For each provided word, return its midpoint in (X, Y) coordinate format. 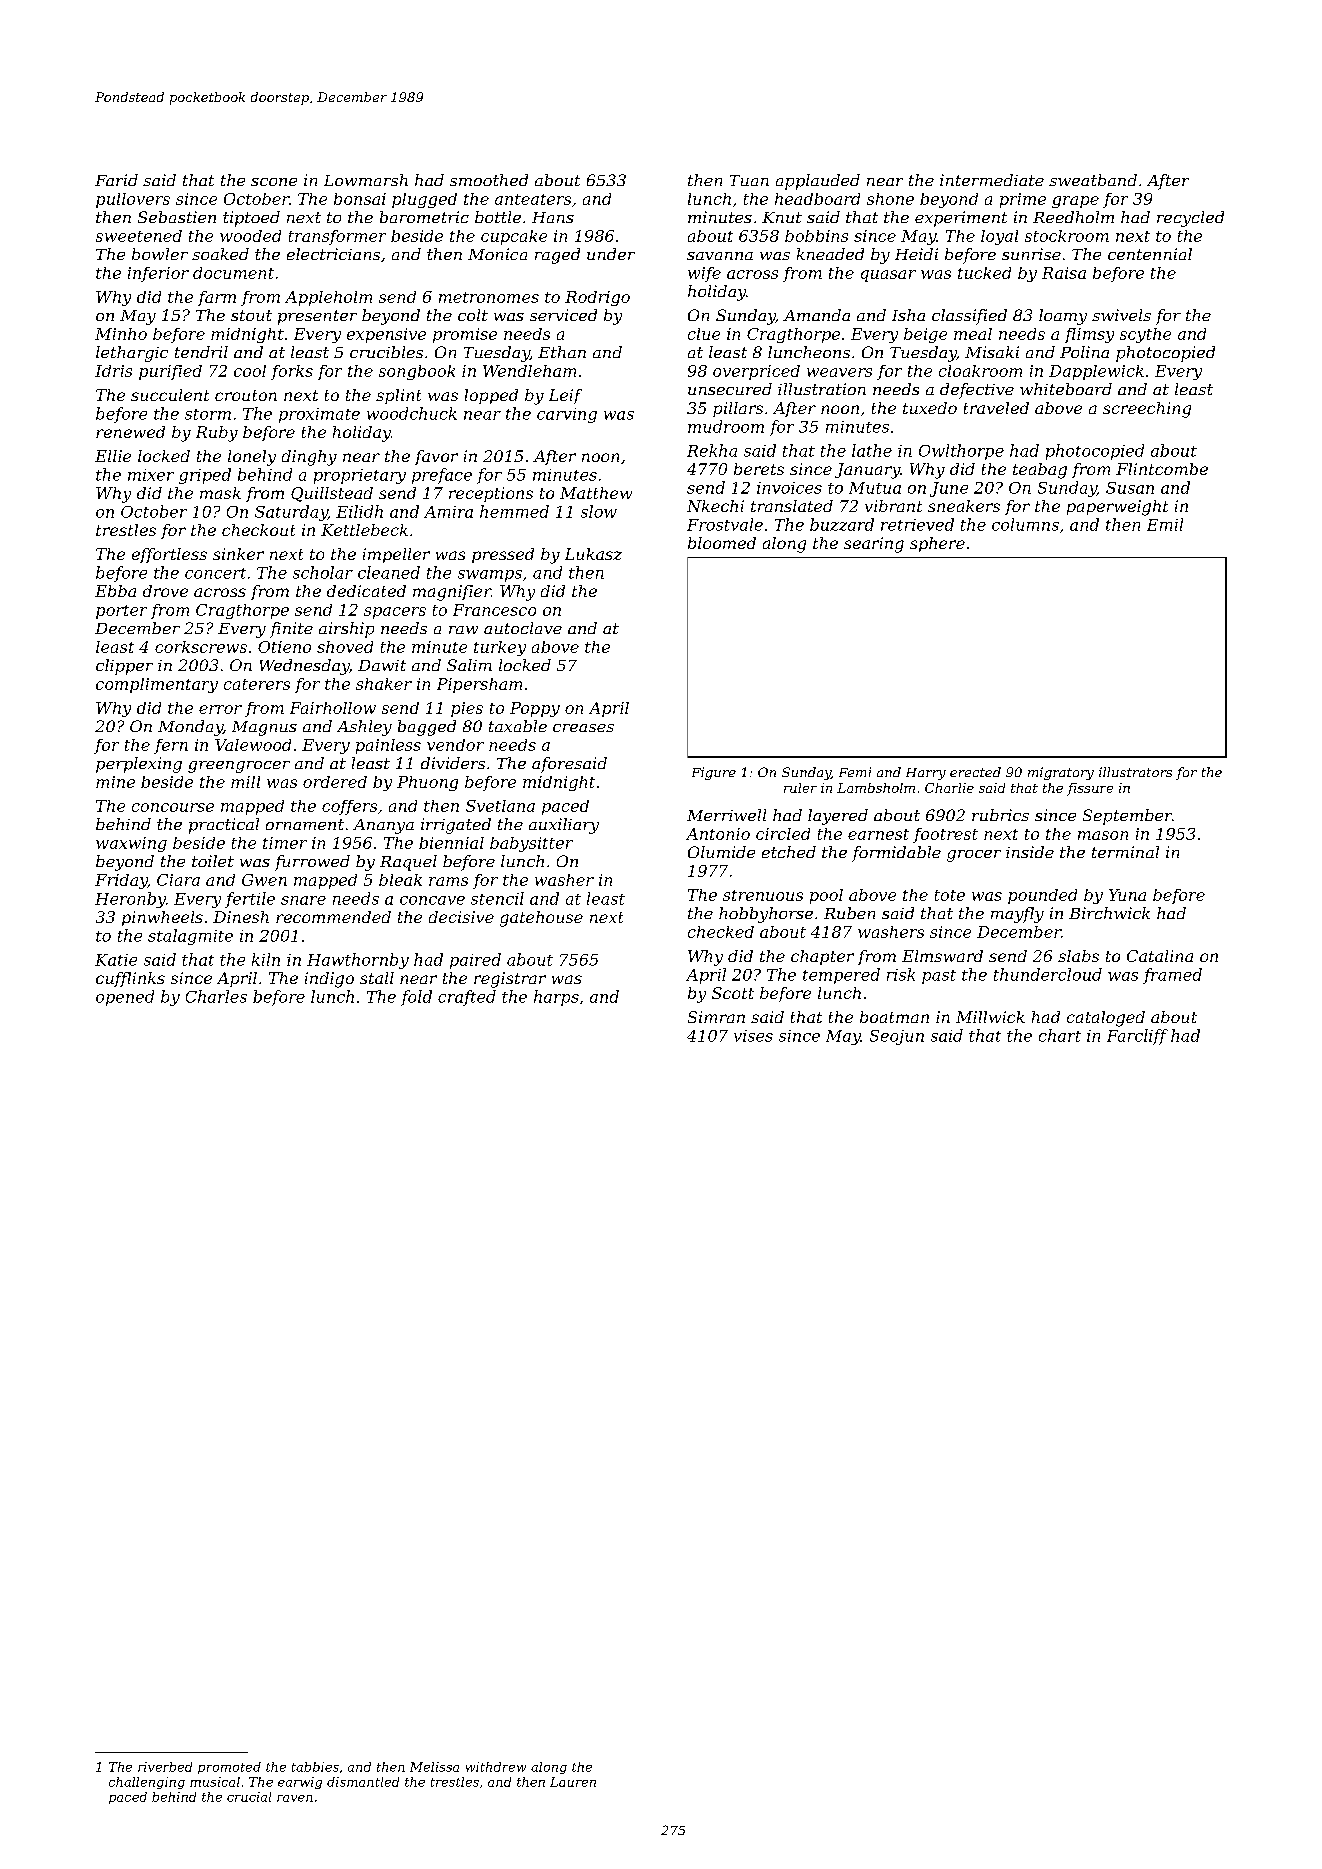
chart (1060, 1035)
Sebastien (177, 217)
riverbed (165, 1767)
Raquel (408, 863)
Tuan (749, 180)
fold (416, 998)
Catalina (1160, 956)
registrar (510, 980)
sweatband (1093, 180)
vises (753, 1036)
